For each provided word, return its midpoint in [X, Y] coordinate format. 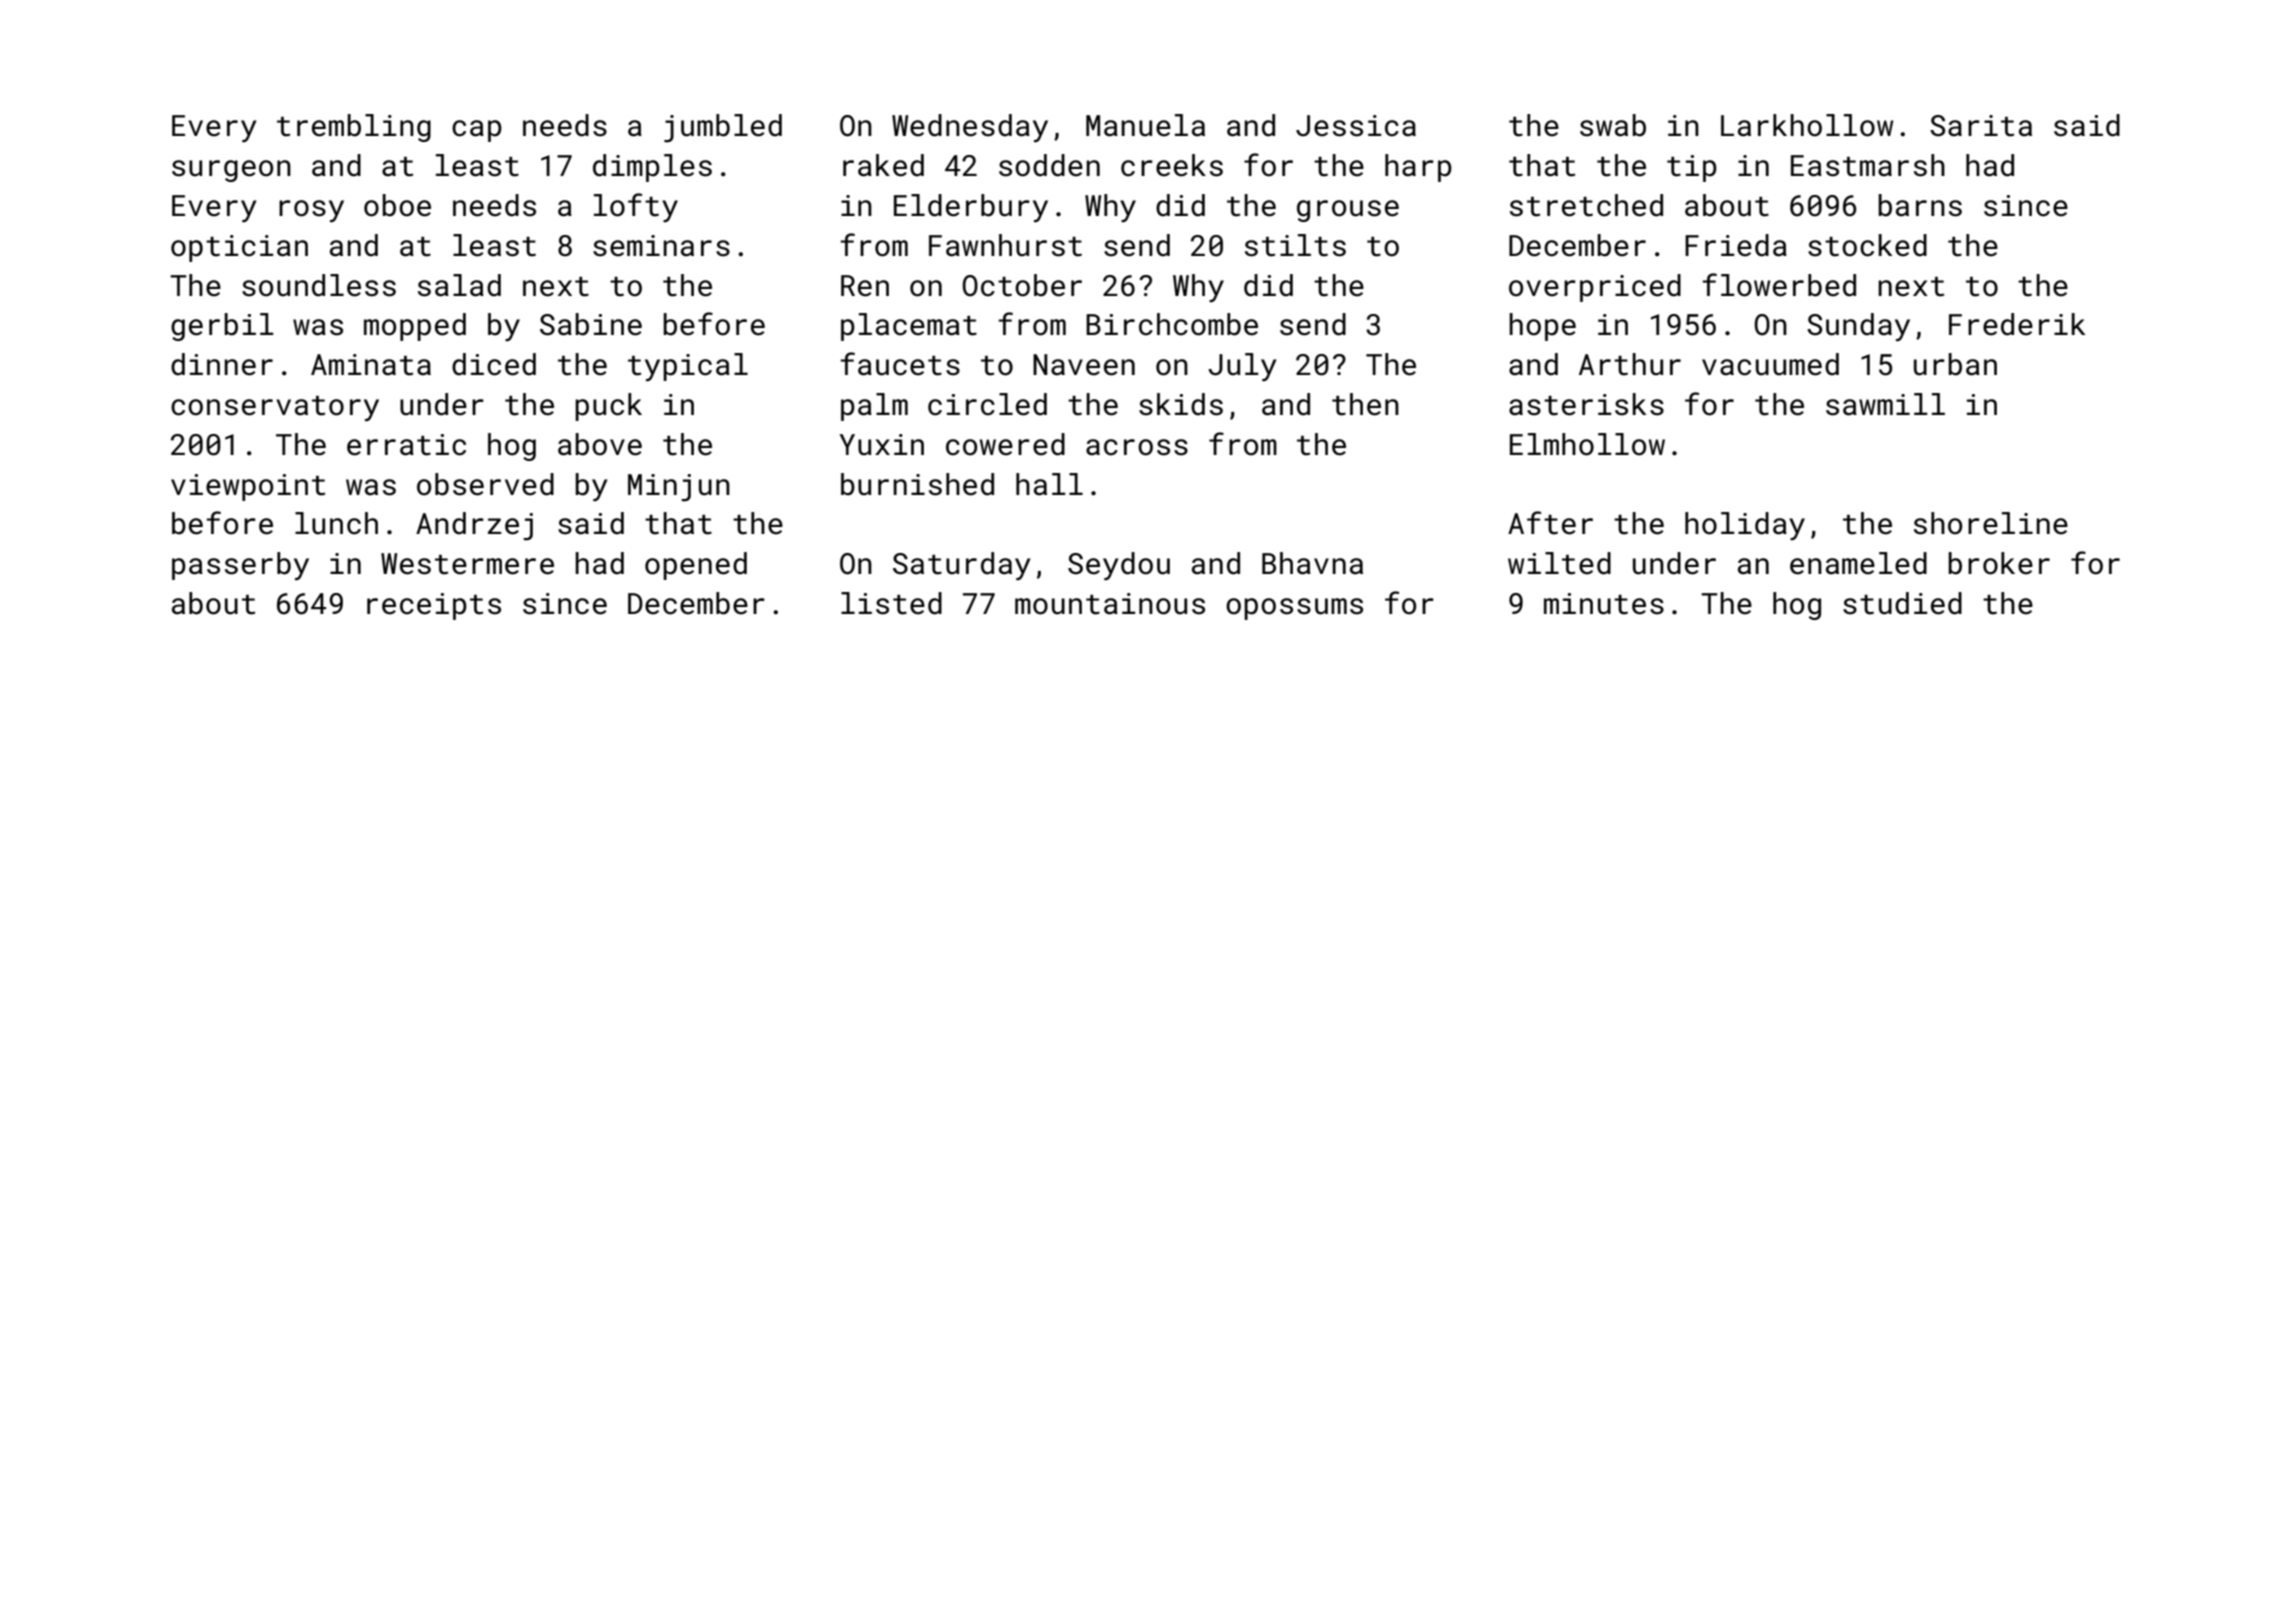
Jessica [1356, 126]
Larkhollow [1807, 125]
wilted [1559, 563]
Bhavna [1312, 563]
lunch [336, 523]
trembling [354, 128]
